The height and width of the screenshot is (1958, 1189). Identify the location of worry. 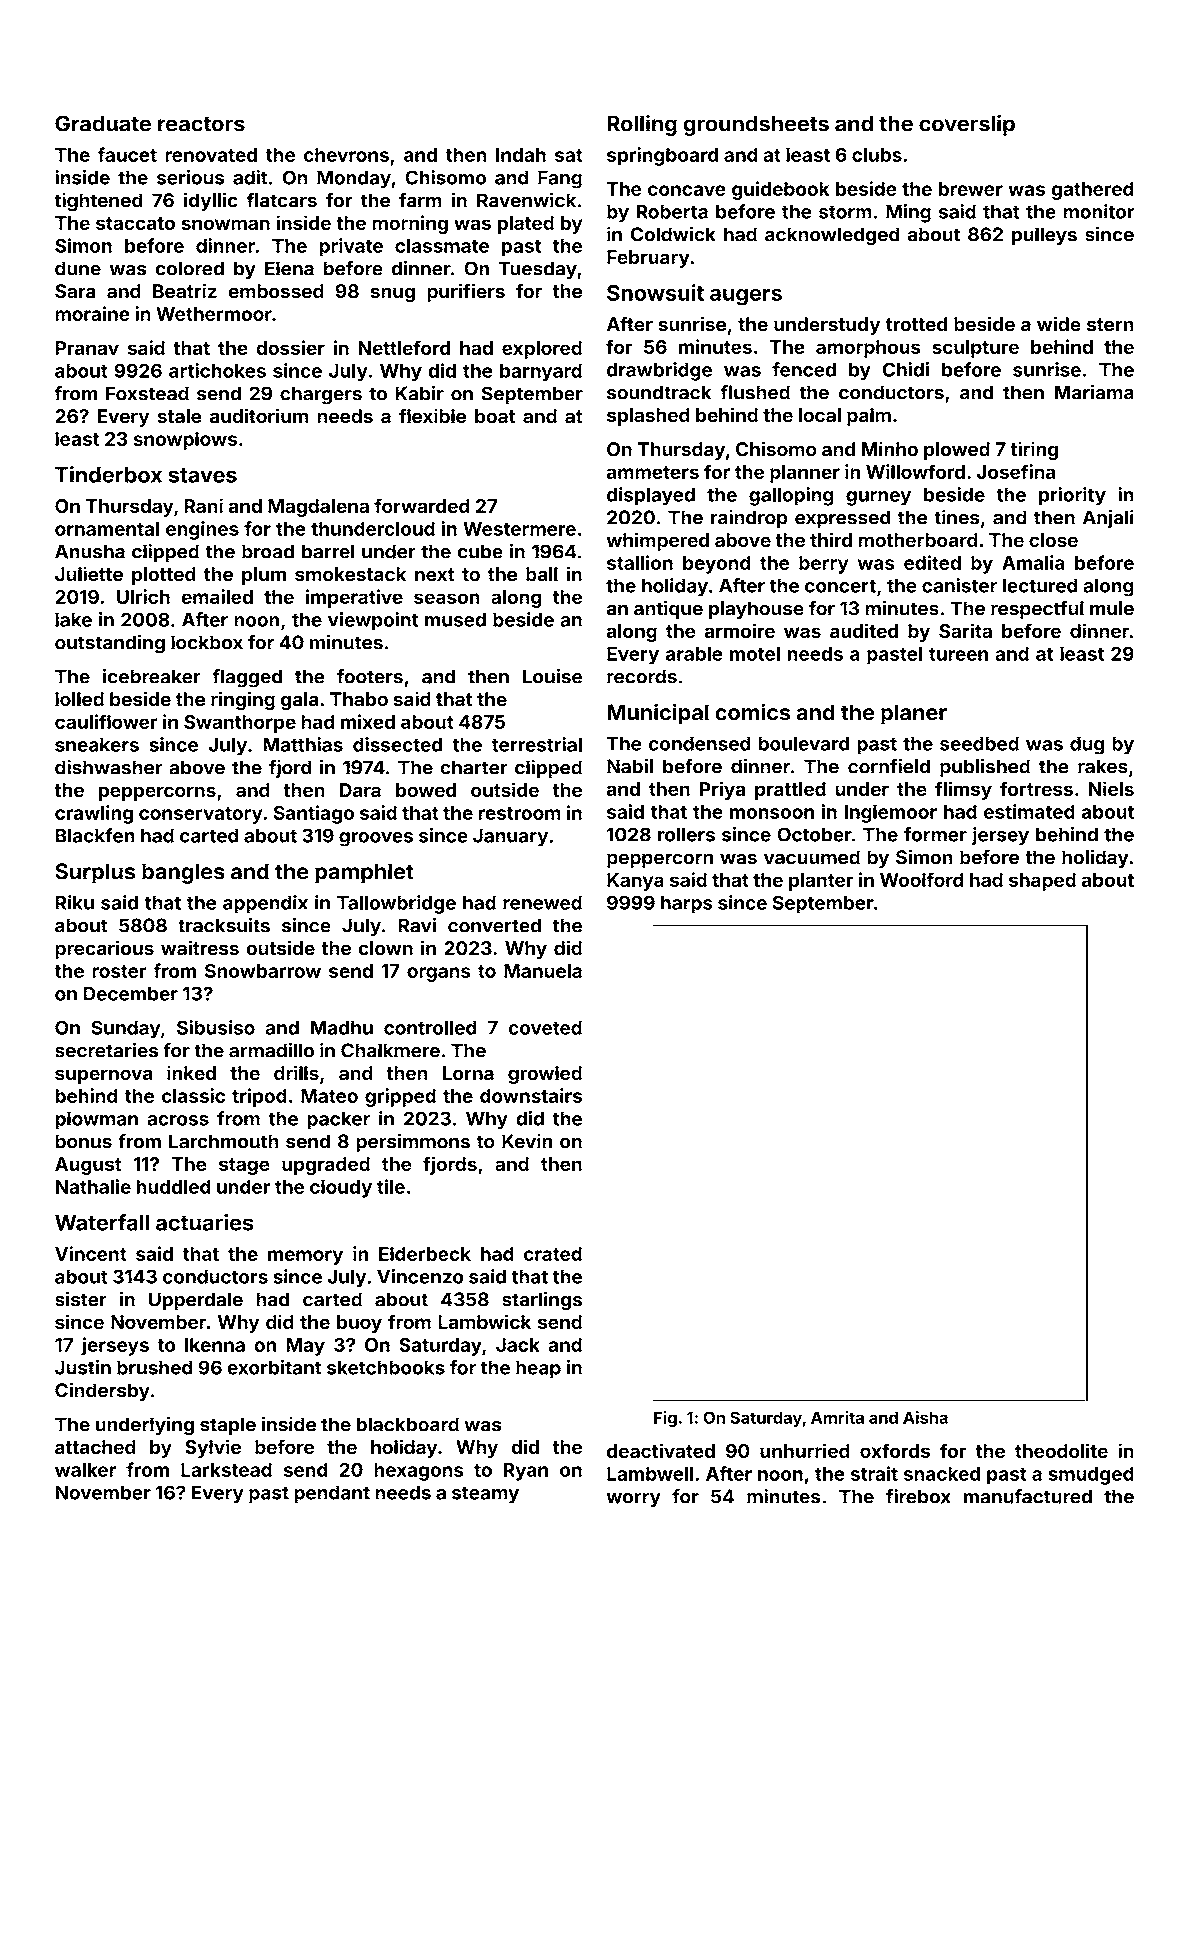
(633, 1500).
